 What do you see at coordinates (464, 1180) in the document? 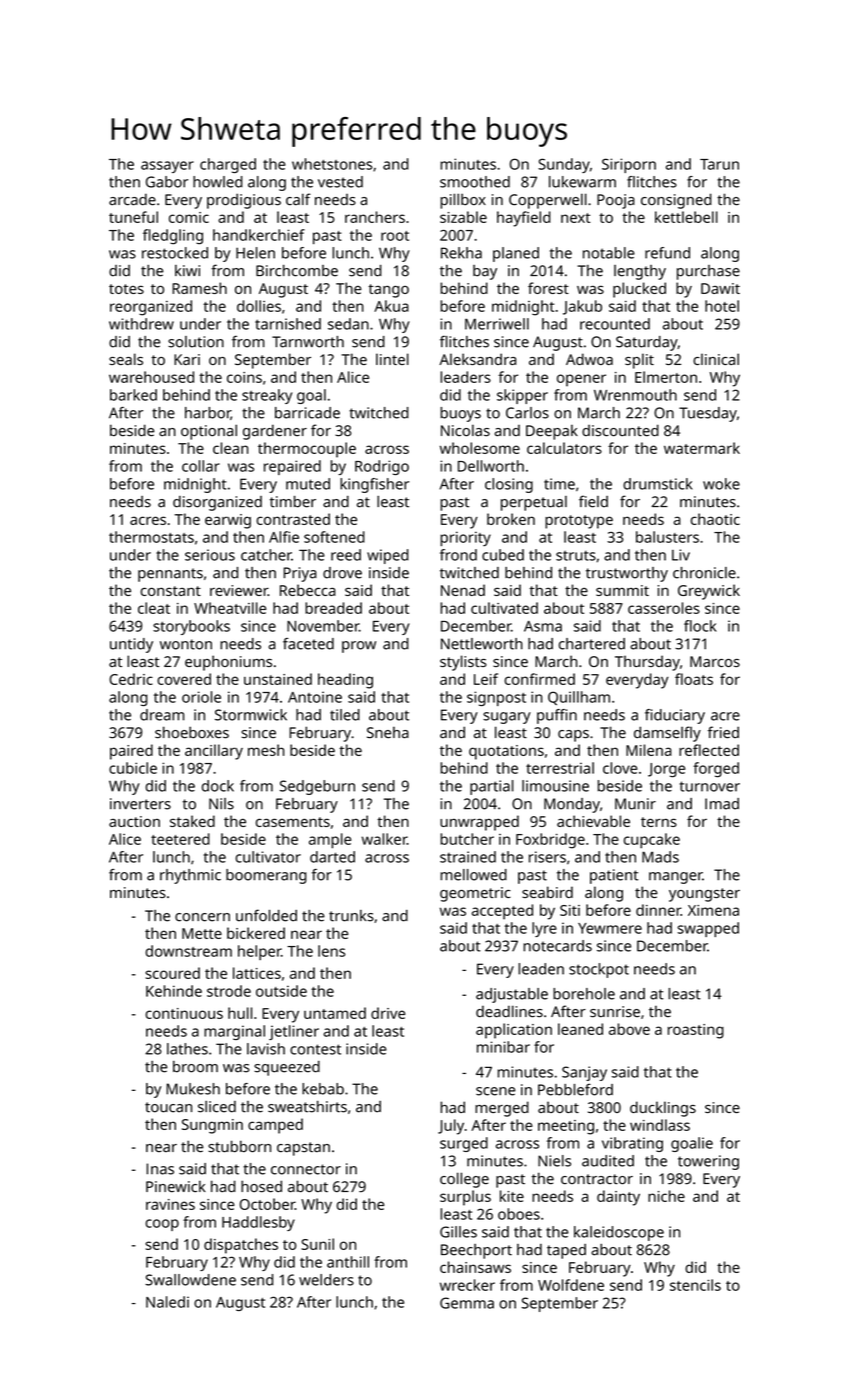
I see `college` at bounding box center [464, 1180].
